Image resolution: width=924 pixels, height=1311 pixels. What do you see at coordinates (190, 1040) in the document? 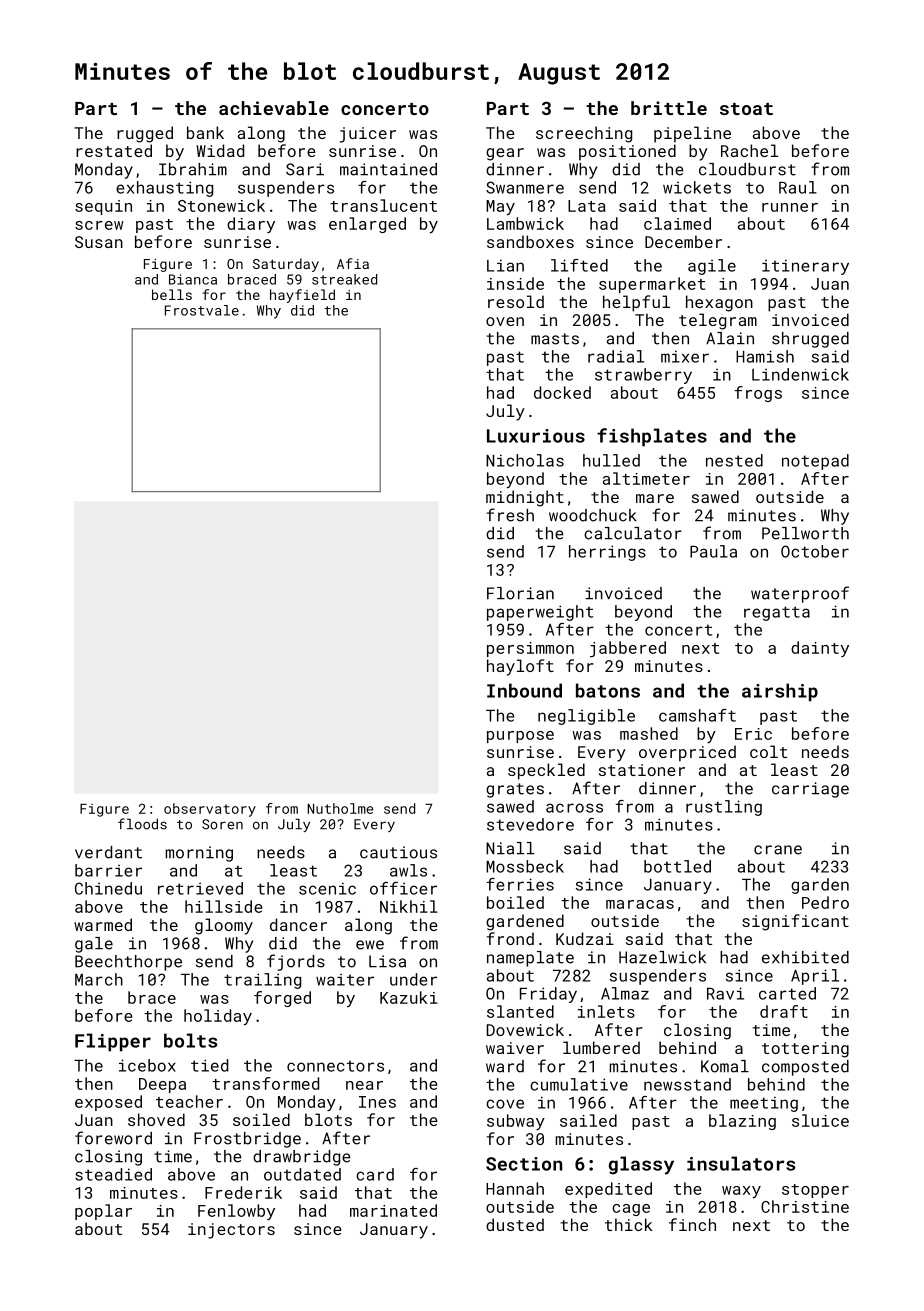
I see `bolts` at bounding box center [190, 1040].
